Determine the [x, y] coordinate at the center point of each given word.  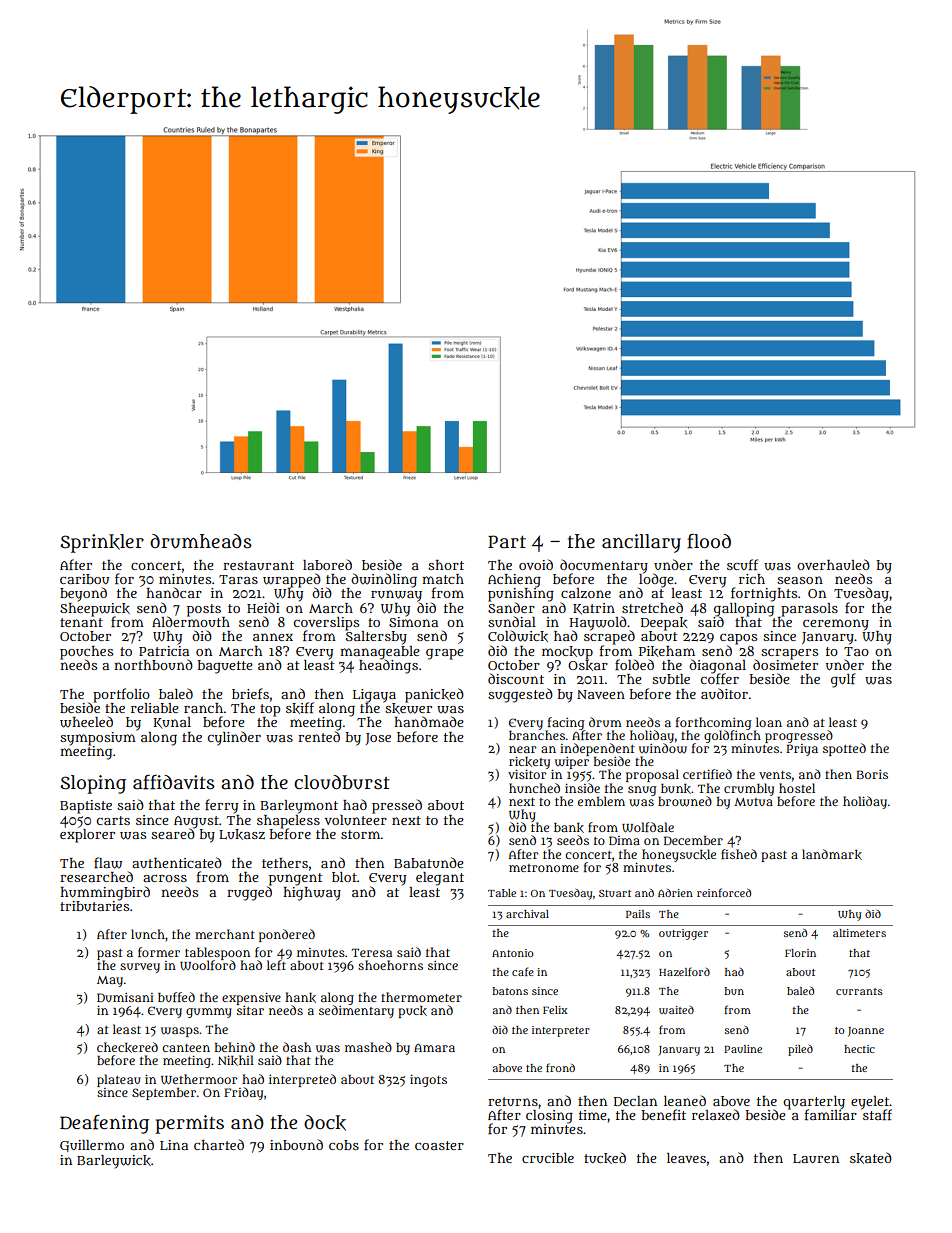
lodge [656, 580]
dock [325, 1123]
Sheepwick [95, 609]
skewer [408, 708]
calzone [586, 593]
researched [96, 876]
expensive [251, 998]
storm [361, 834]
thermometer [421, 997]
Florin [800, 953]
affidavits [174, 782]
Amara [434, 1048]
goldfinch [732, 736]
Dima [624, 840]
